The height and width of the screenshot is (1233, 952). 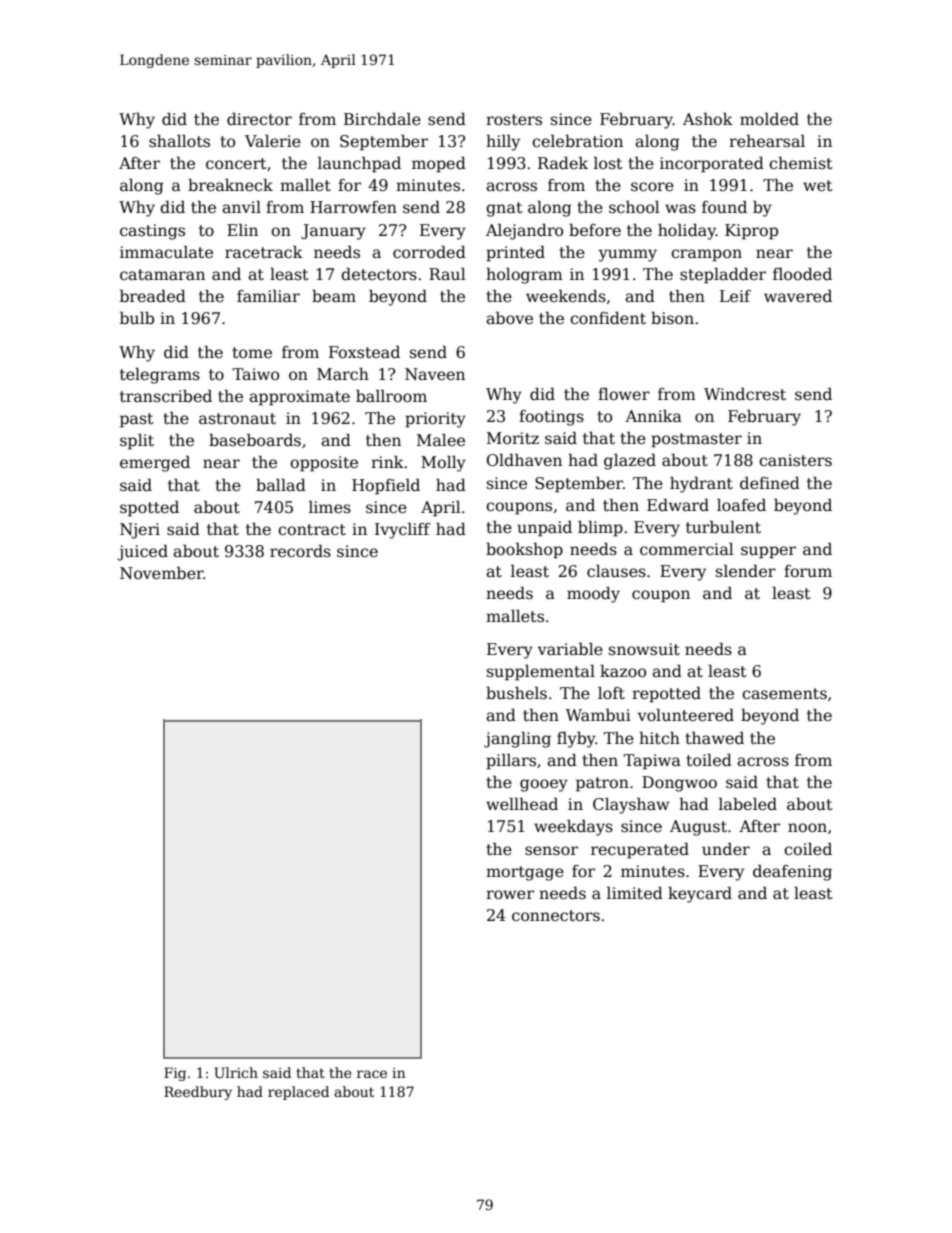 What do you see at coordinates (628, 255) in the screenshot?
I see `yummy` at bounding box center [628, 255].
